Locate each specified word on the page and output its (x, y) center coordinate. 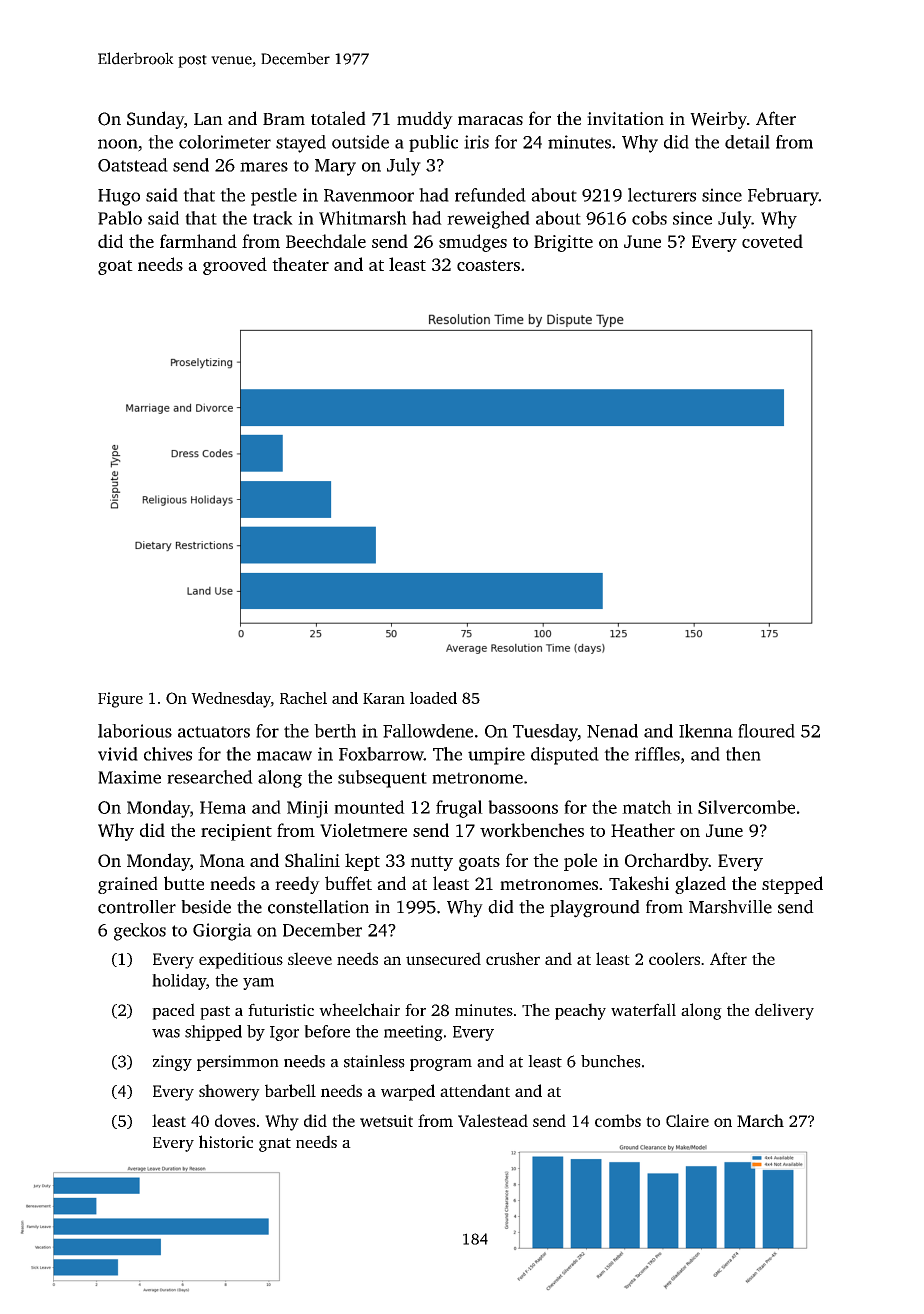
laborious (135, 731)
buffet (348, 883)
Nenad (612, 731)
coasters (488, 265)
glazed (700, 885)
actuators (214, 732)
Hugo (119, 197)
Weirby (718, 120)
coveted (772, 241)
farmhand (198, 241)
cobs (649, 218)
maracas (490, 120)
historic (226, 1141)
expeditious (241, 960)
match (647, 807)
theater (300, 264)
